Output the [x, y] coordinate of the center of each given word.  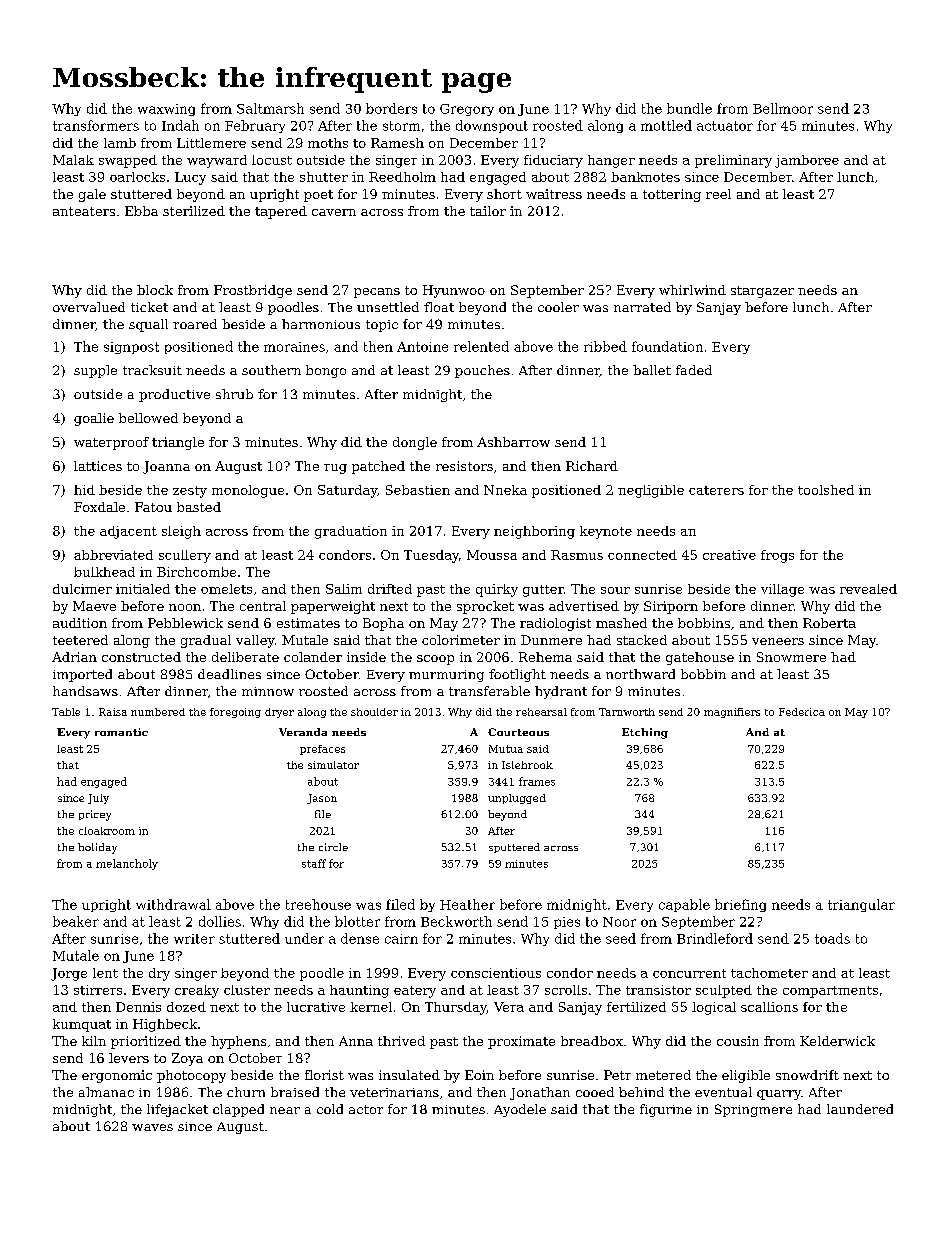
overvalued [89, 307]
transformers [96, 125]
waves [152, 1127]
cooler [558, 307]
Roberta [829, 623]
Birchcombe [196, 572]
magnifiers [732, 713]
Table [66, 712]
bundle [689, 108]
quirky [497, 590]
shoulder [374, 712]
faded [694, 370]
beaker [76, 921]
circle [333, 847]
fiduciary [553, 161]
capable [684, 905]
